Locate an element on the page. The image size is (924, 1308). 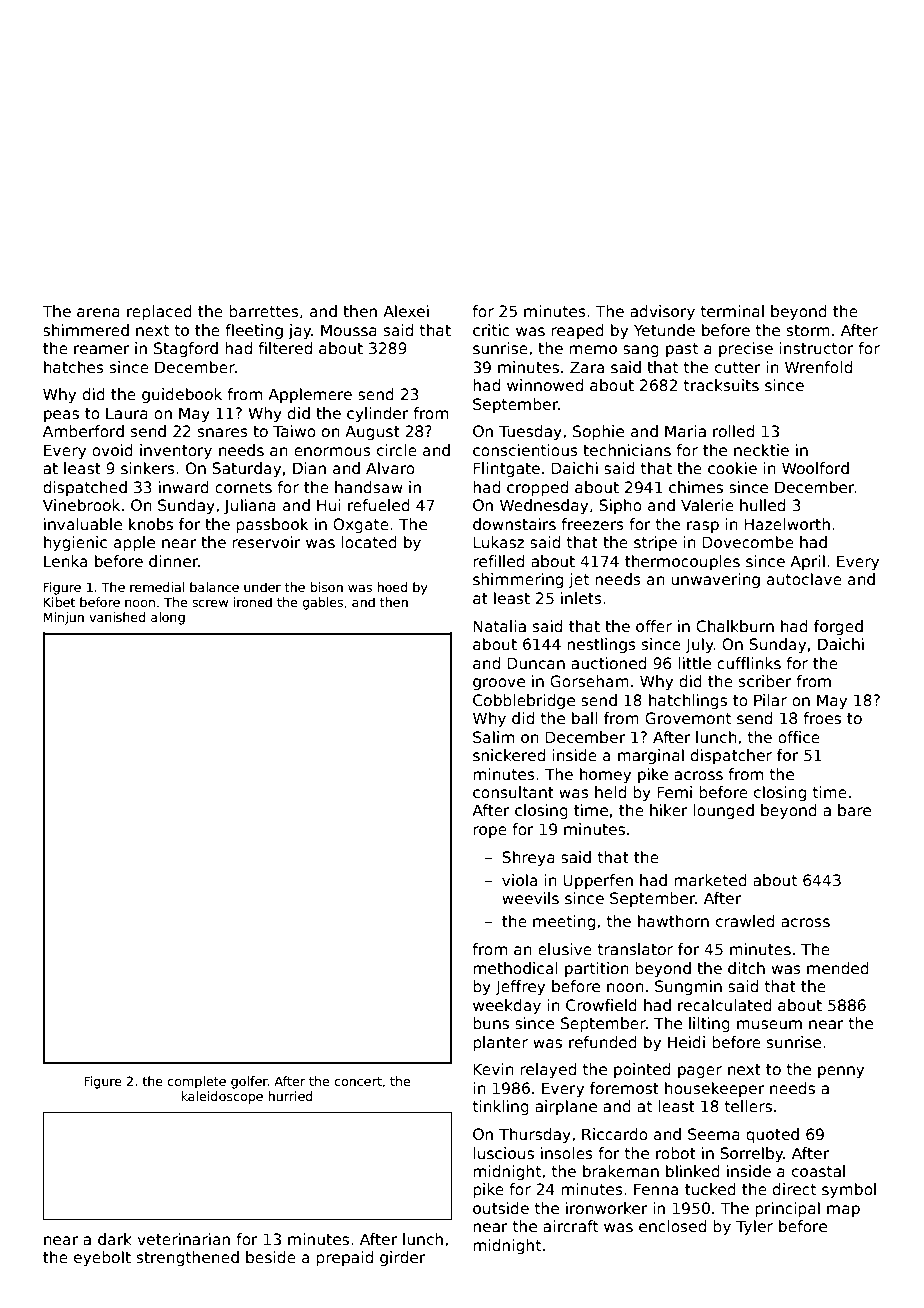
luscious is located at coordinates (503, 1153).
